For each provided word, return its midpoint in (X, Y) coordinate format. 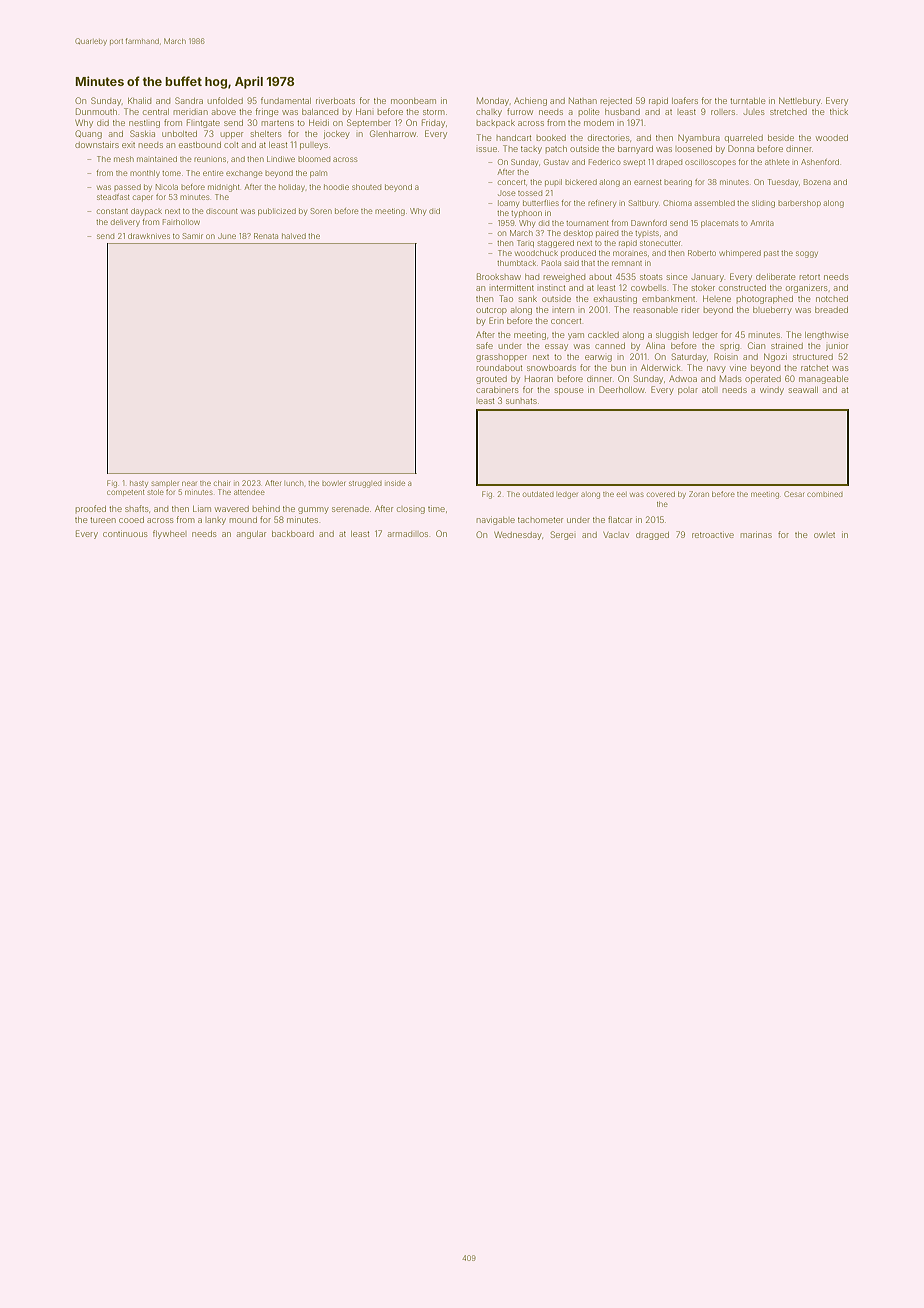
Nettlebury (800, 101)
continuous (125, 534)
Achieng (530, 102)
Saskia (142, 133)
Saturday (689, 357)
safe (484, 345)
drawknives (149, 236)
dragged (652, 536)
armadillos (408, 534)
